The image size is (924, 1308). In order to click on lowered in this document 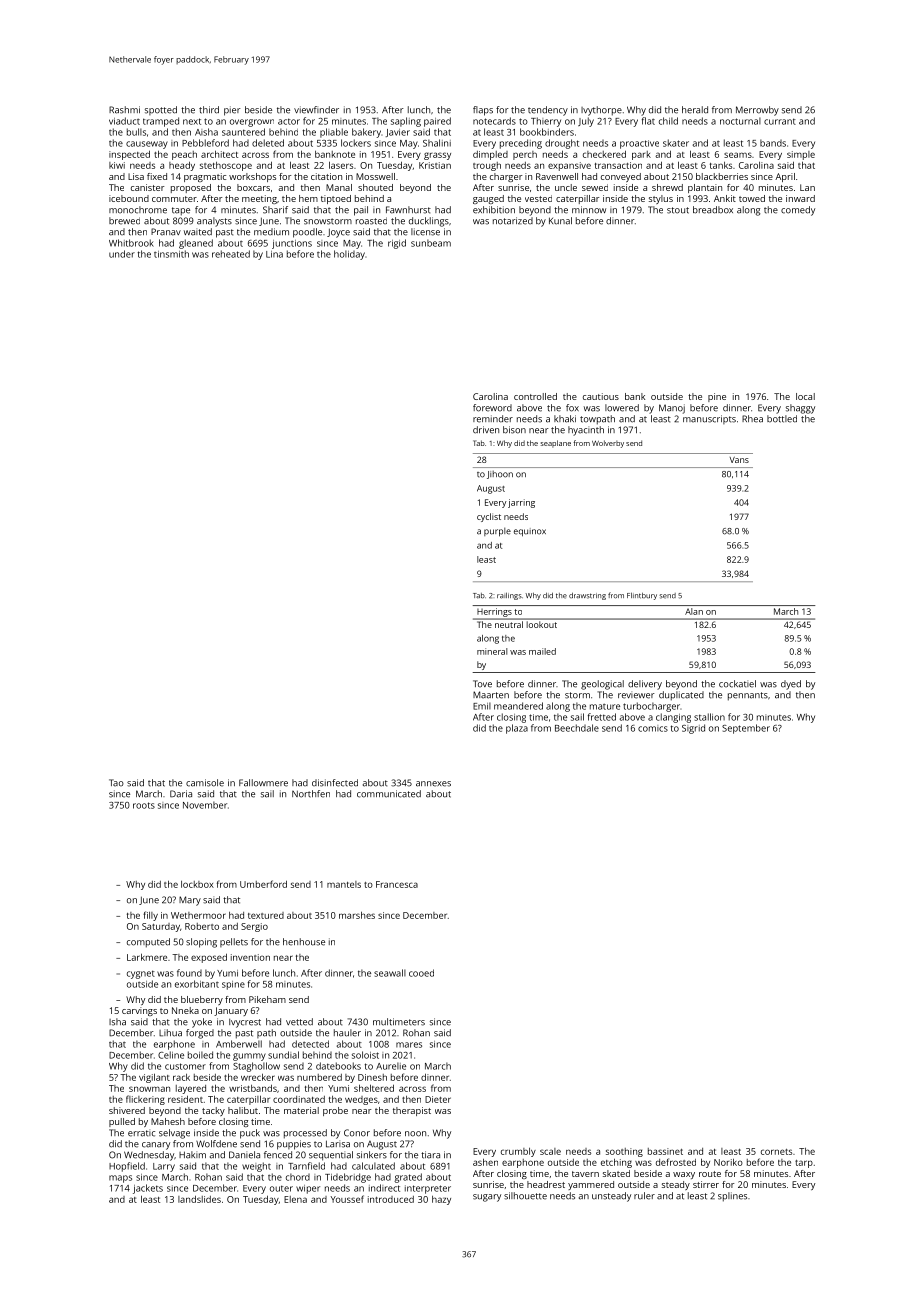, I will do `click(622, 408)`.
